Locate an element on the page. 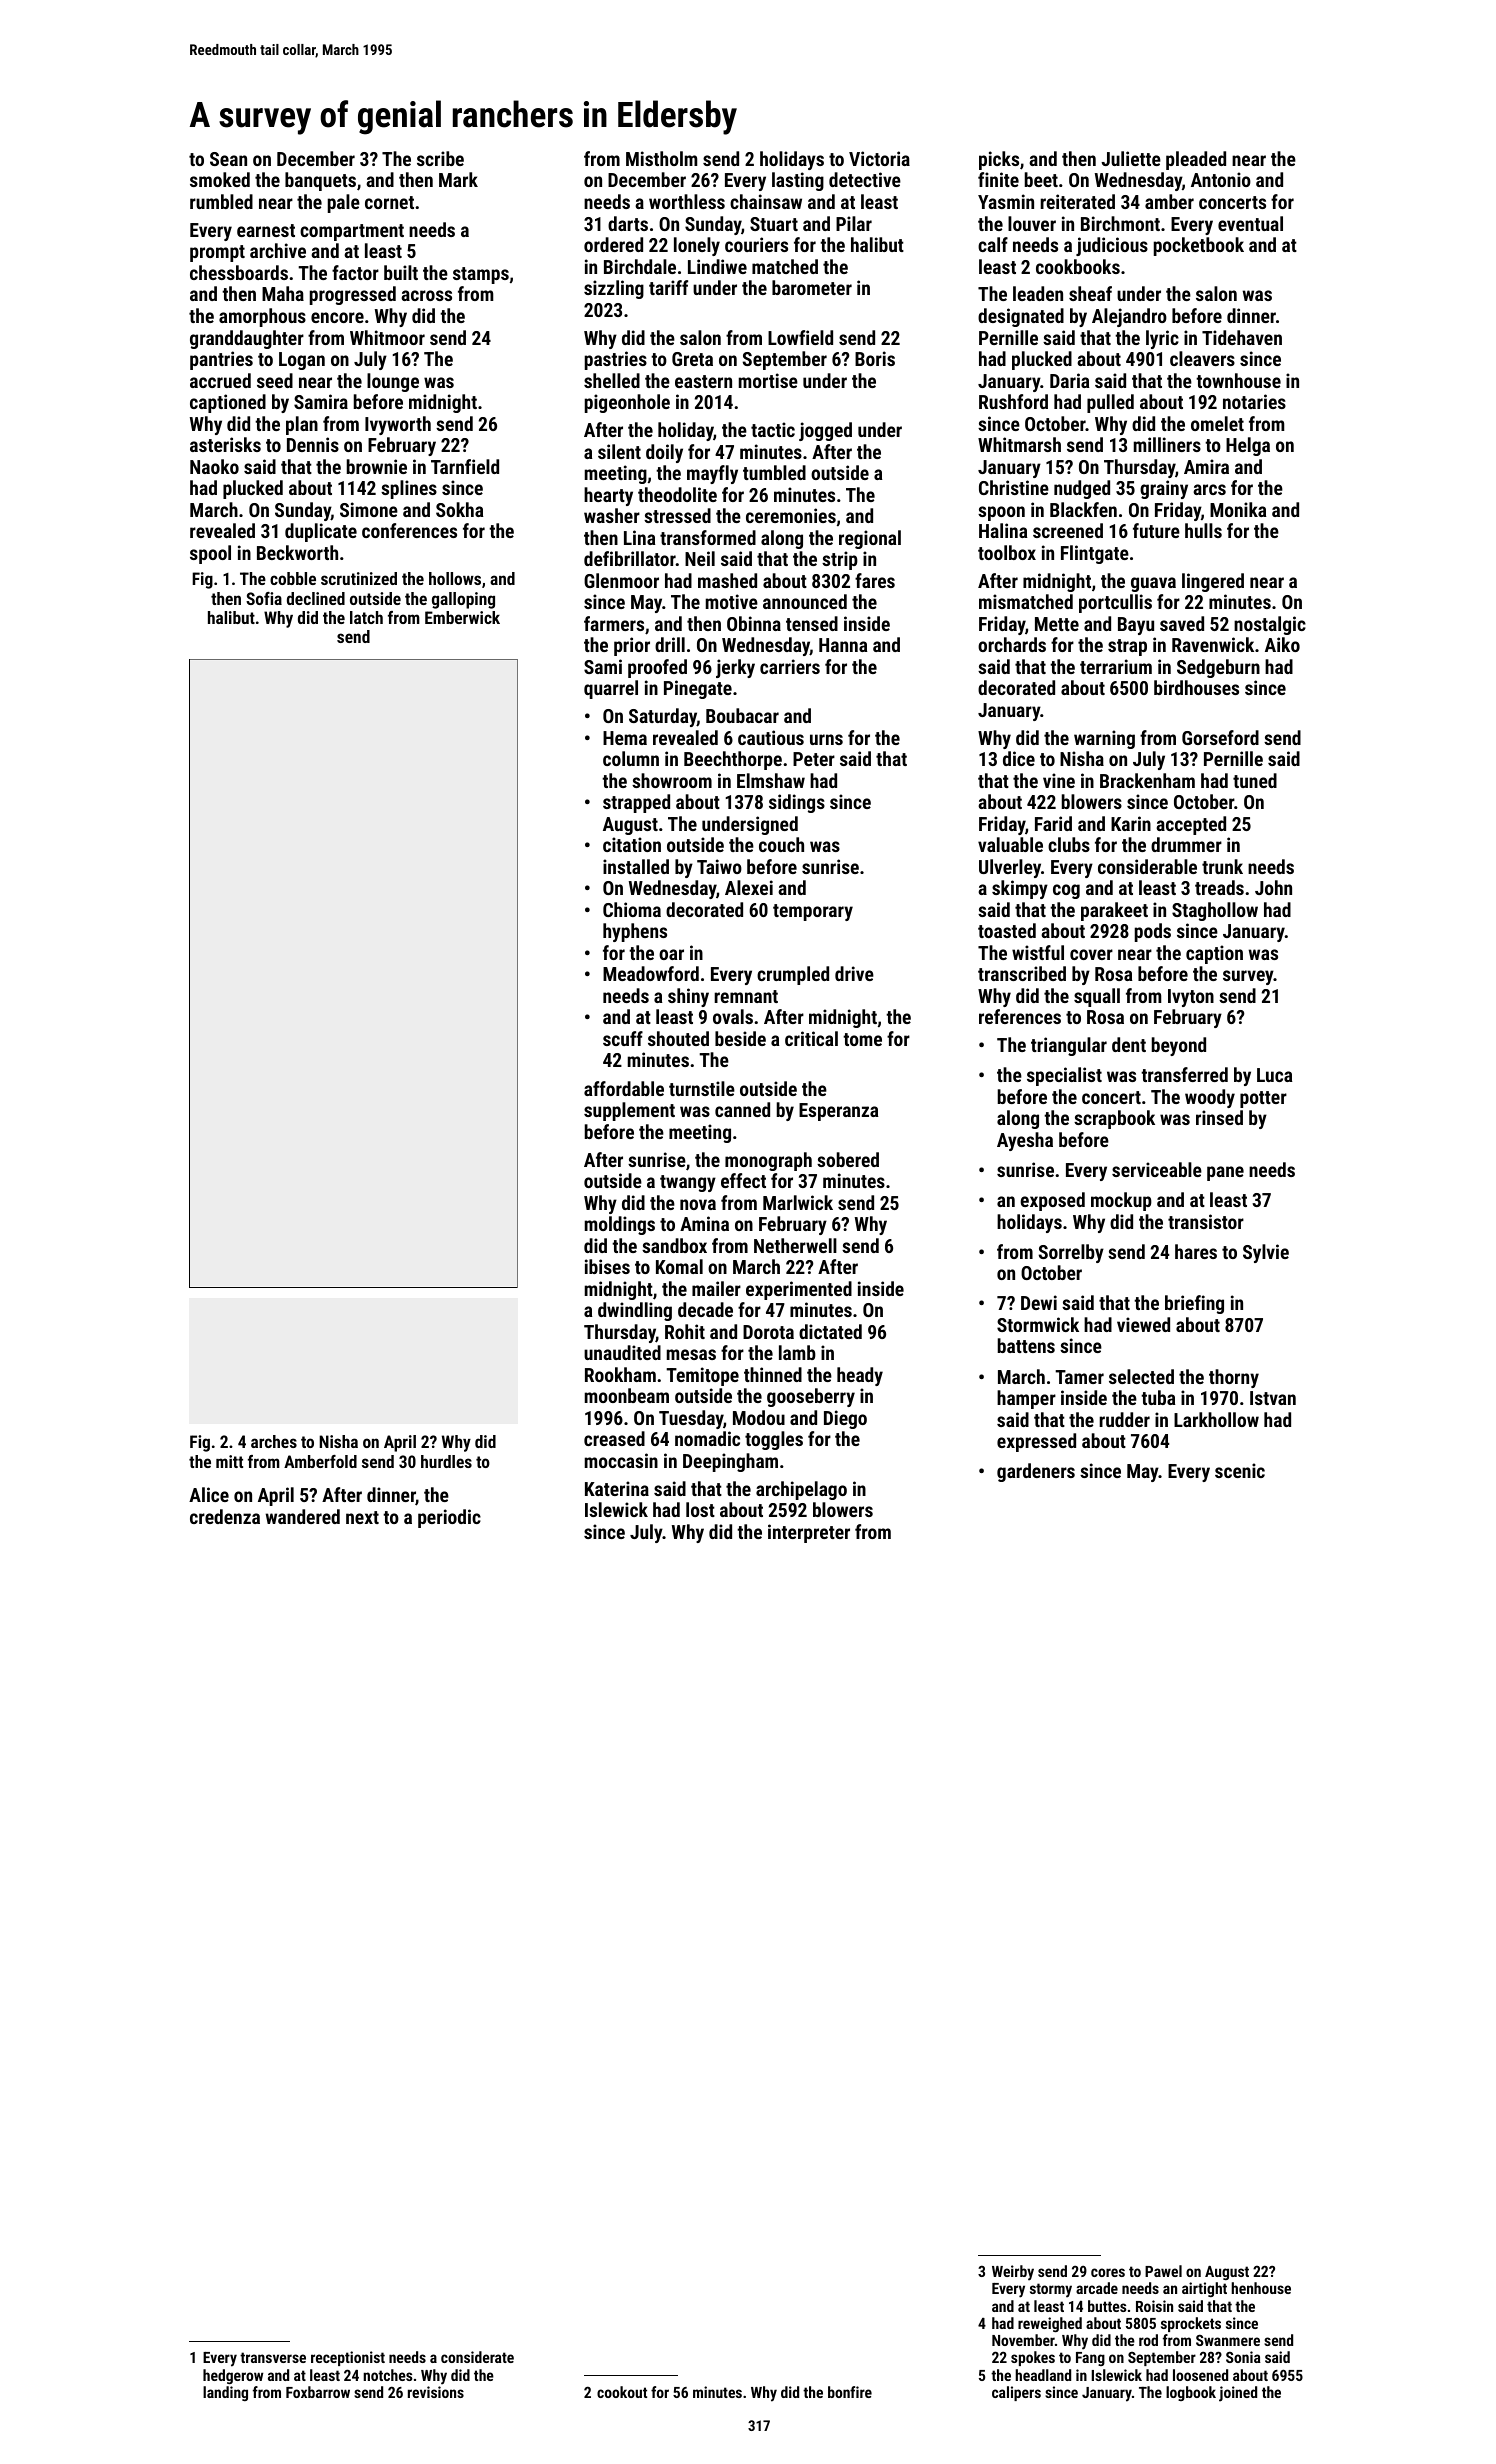  darts is located at coordinates (628, 223).
